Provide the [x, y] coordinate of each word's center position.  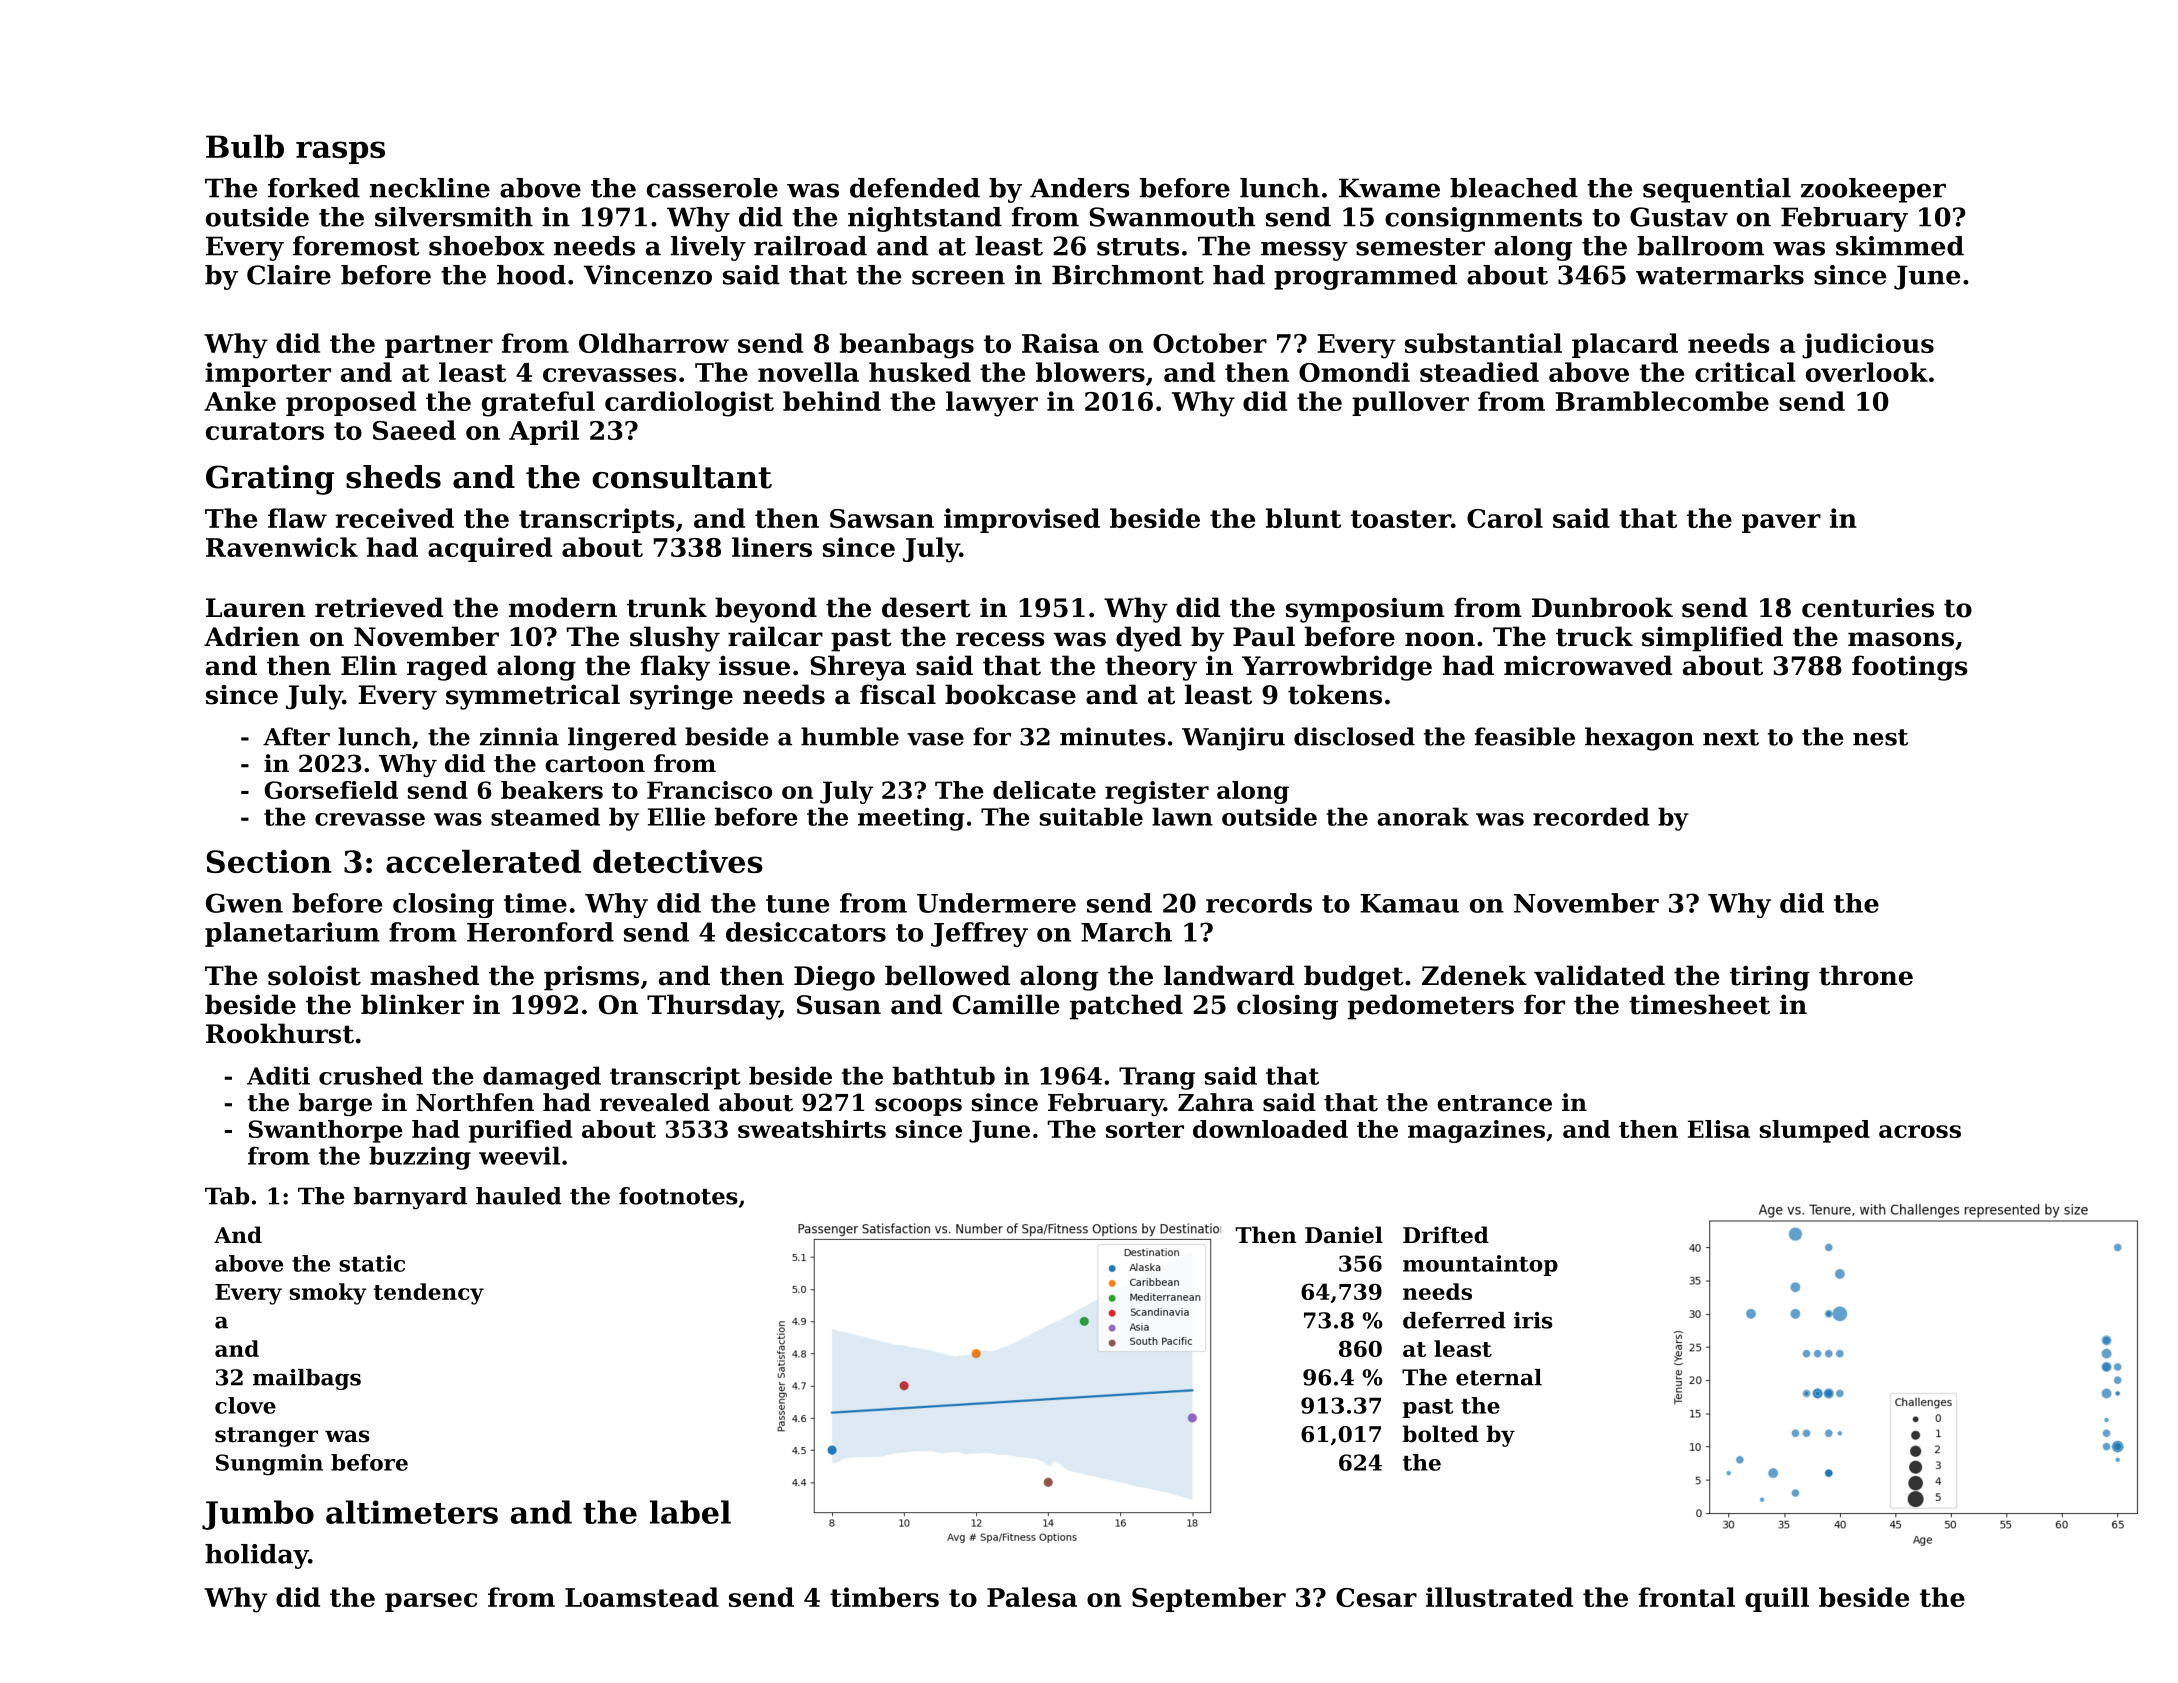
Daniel [1344, 1235]
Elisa [1719, 1129]
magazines [1476, 1131]
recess [1000, 639]
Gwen [244, 903]
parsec [431, 1602]
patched [1126, 1007]
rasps [340, 152]
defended [915, 188]
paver [1781, 523]
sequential [1717, 190]
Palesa [1032, 1597]
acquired [490, 549]
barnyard [410, 1198]
